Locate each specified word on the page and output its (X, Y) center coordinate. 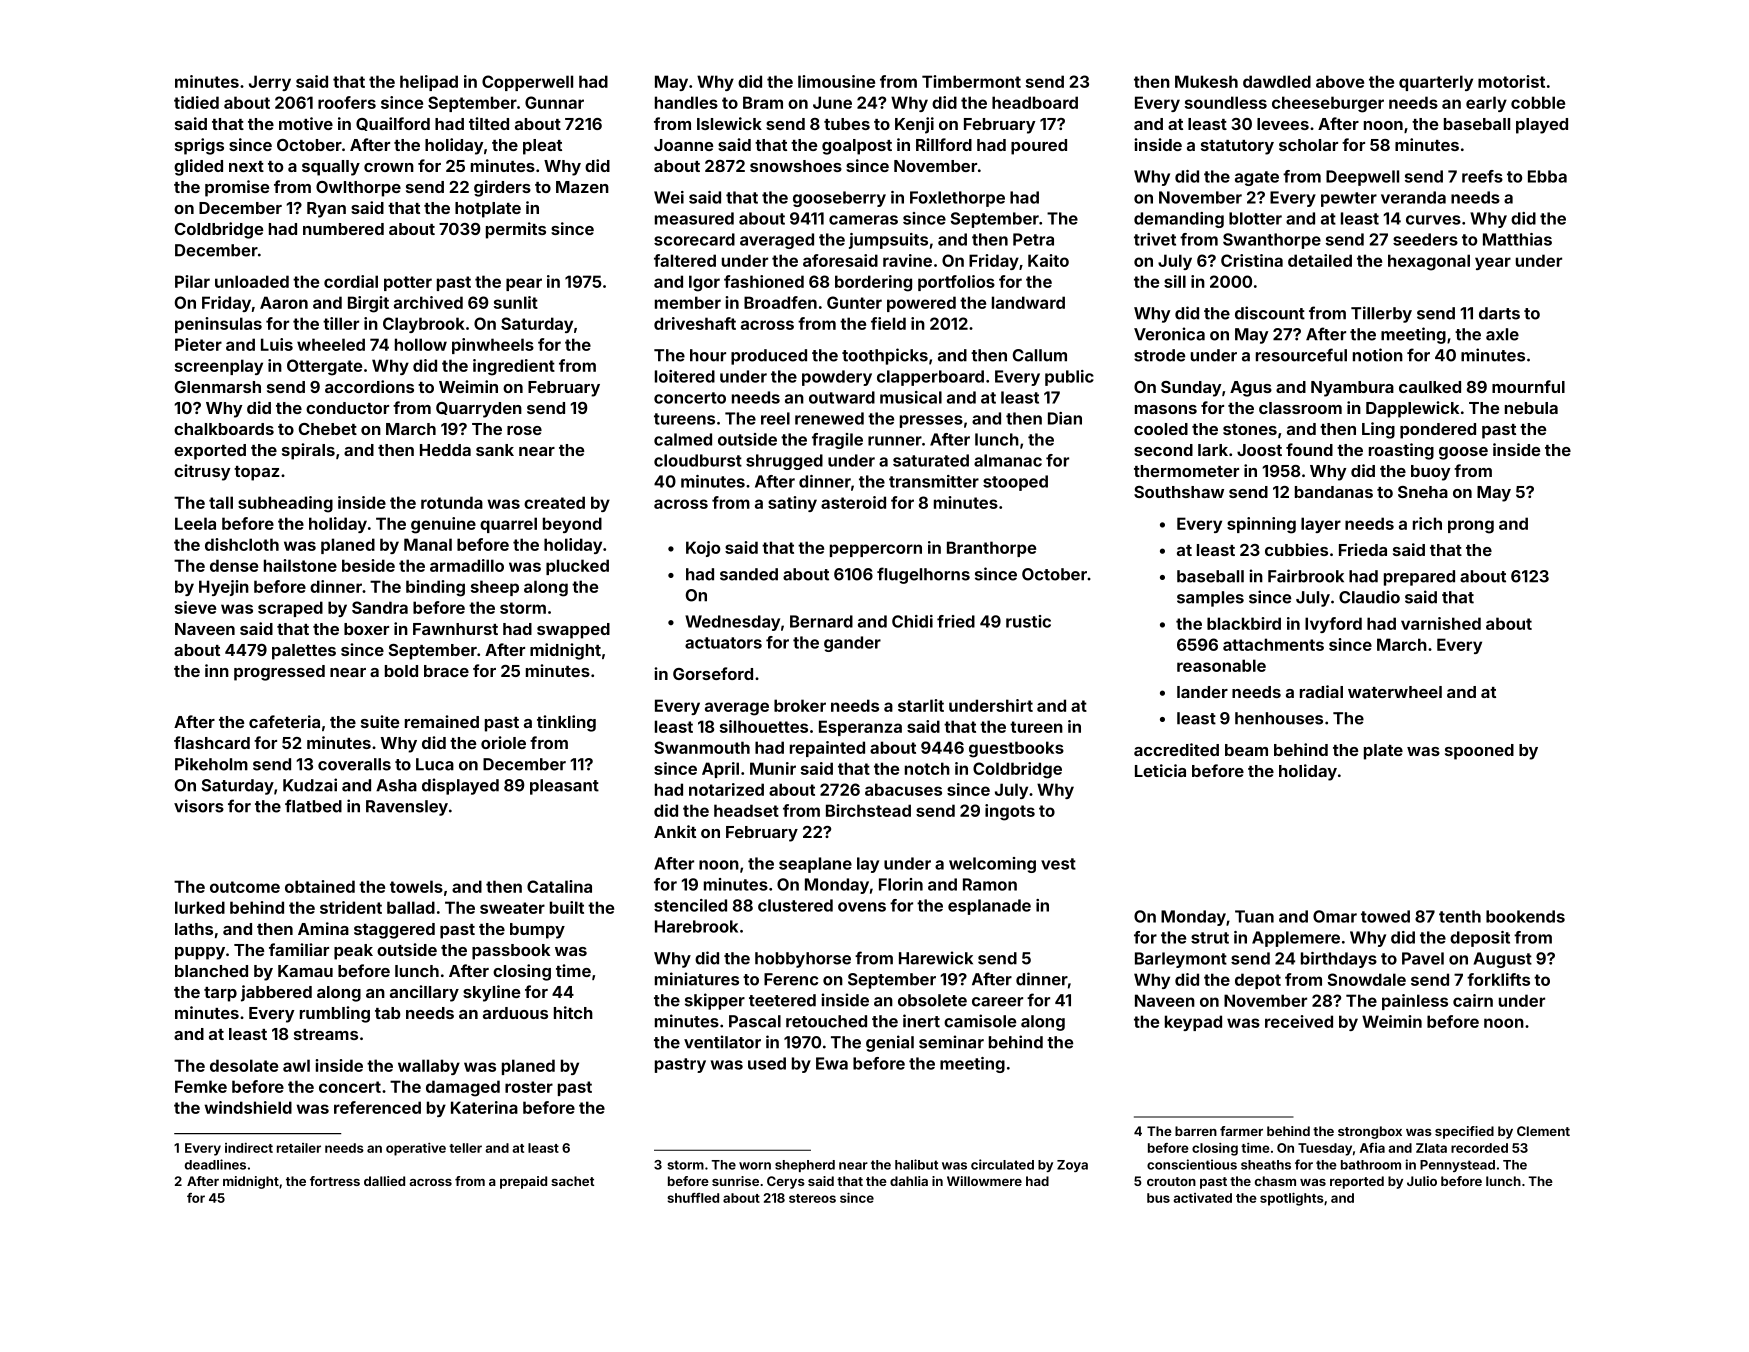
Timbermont (971, 81)
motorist (1511, 81)
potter (408, 283)
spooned (1479, 752)
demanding (1179, 220)
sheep (495, 588)
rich (1427, 523)
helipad (429, 83)
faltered (685, 260)
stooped (1015, 483)
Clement (1543, 1131)
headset (746, 810)
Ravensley (407, 808)
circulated (1002, 1164)
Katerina (484, 1107)
